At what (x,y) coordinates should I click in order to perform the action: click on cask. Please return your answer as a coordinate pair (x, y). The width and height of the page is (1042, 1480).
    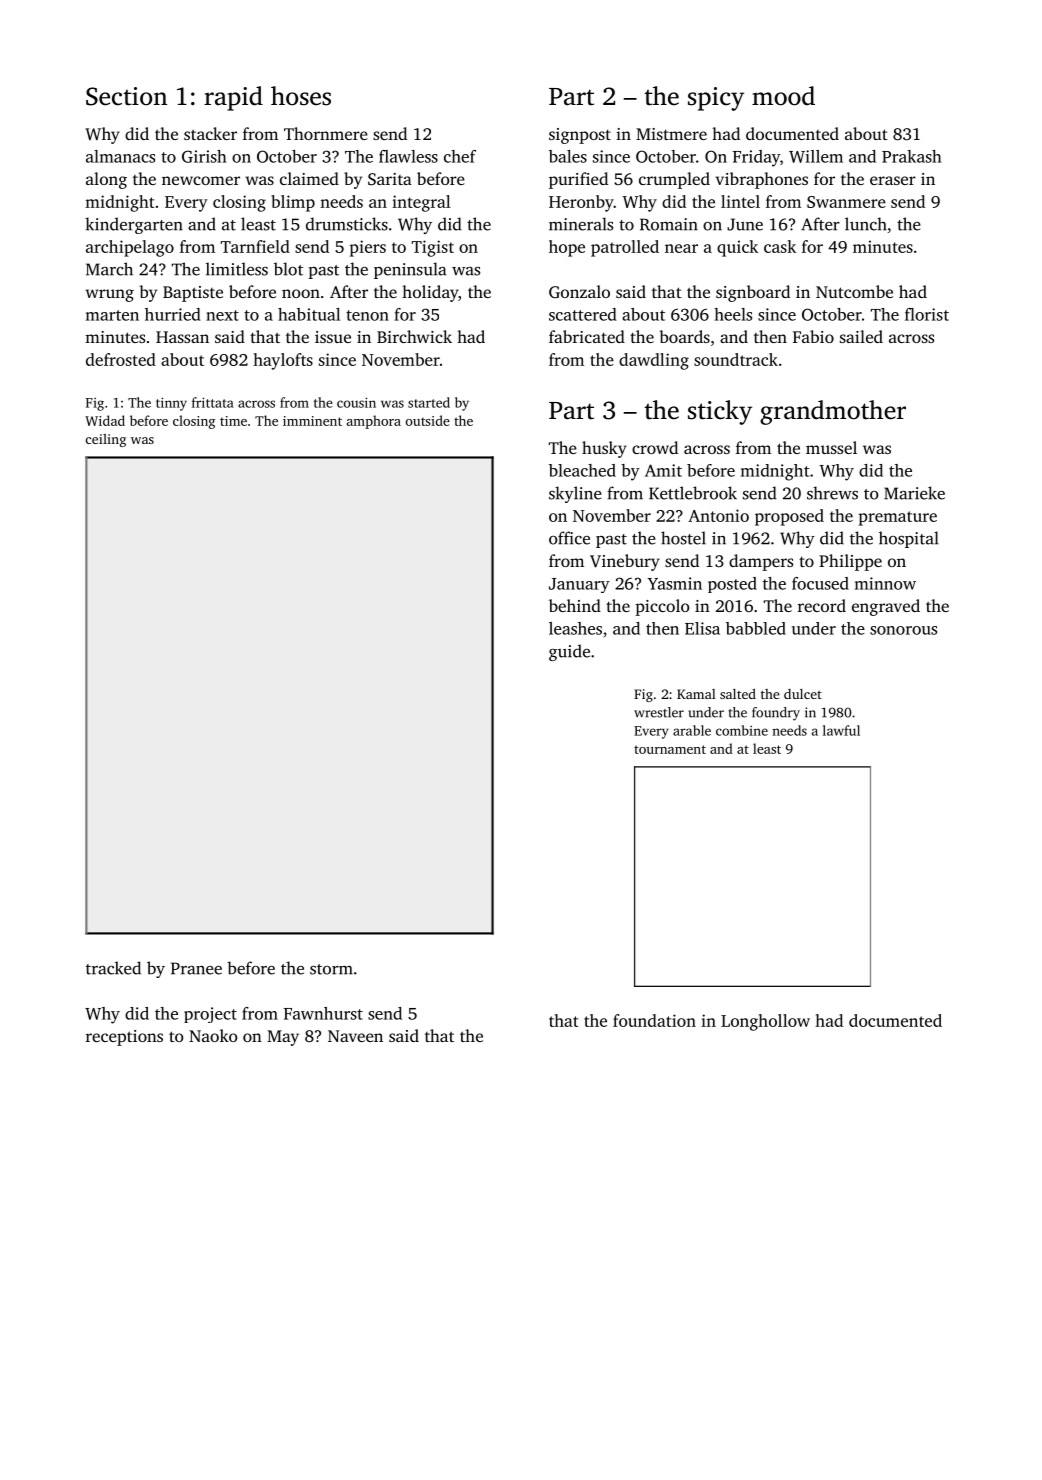
    Looking at the image, I should click on (780, 246).
